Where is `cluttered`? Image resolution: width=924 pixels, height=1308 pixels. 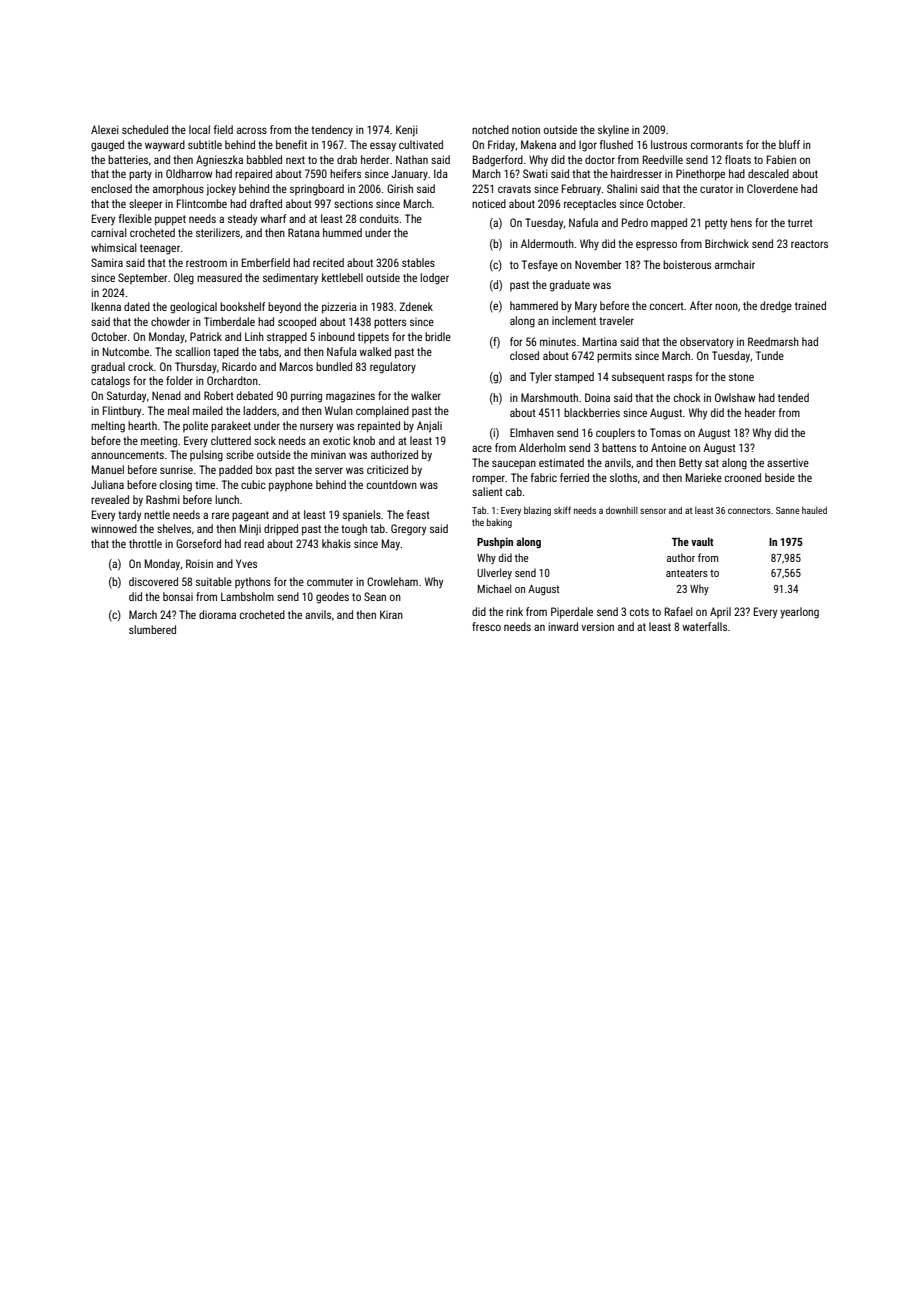
cluttered is located at coordinates (231, 440).
